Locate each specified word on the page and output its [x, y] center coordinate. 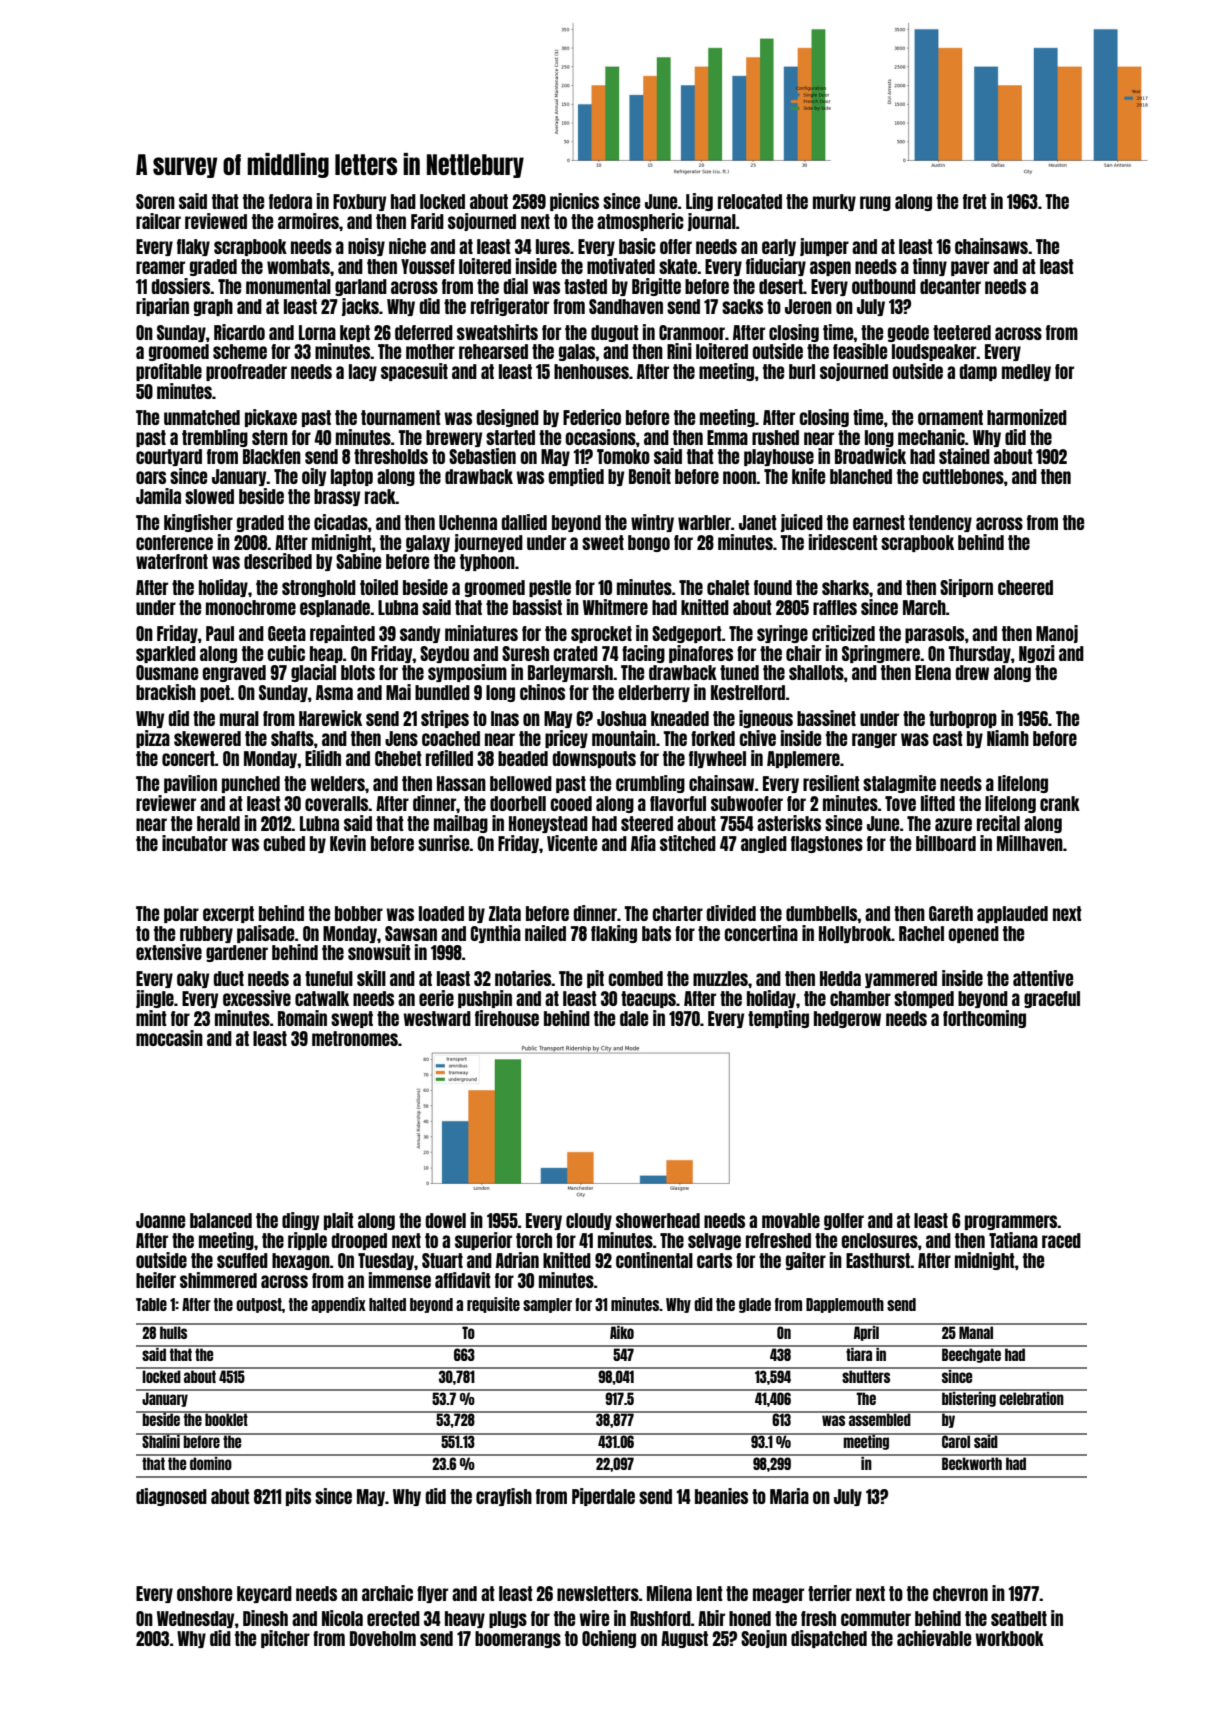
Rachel [921, 933]
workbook [1009, 1638]
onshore [204, 1593]
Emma [727, 437]
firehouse [507, 1018]
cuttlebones [963, 476]
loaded [441, 913]
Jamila [158, 496]
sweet [603, 542]
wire [594, 1618]
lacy [363, 372]
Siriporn [966, 588]
